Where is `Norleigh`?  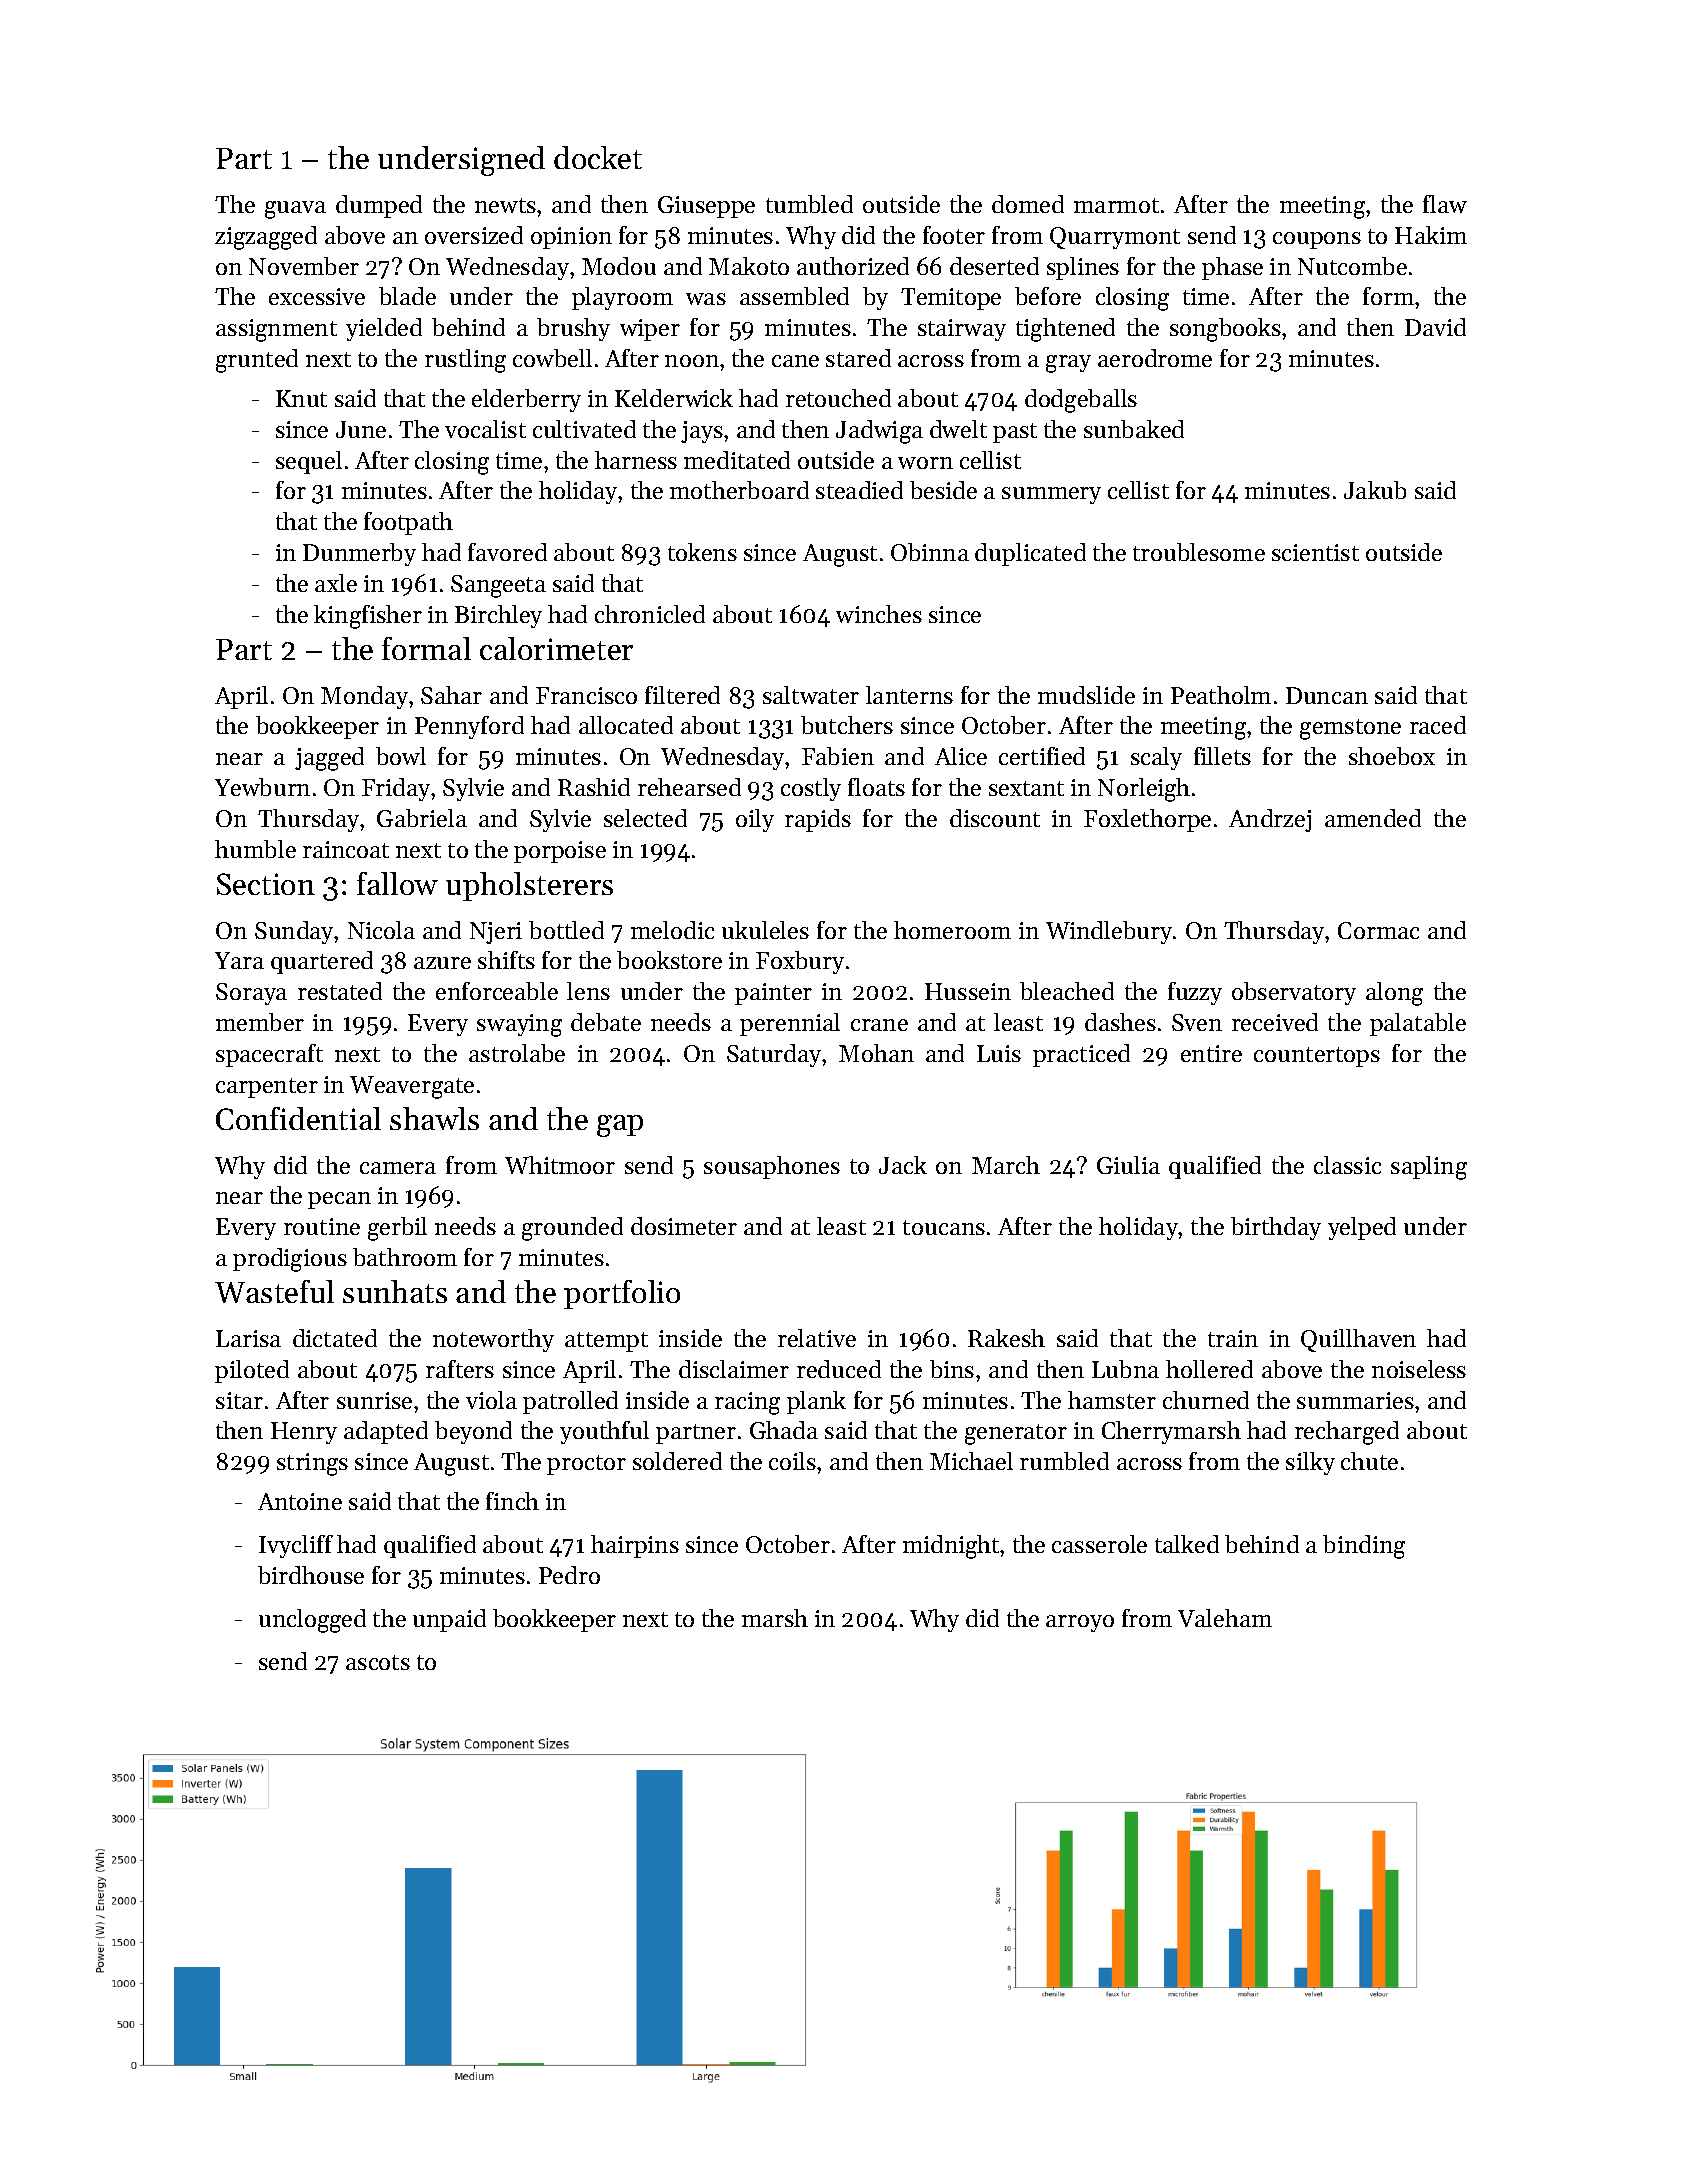
Norleigh is located at coordinates (1144, 790).
